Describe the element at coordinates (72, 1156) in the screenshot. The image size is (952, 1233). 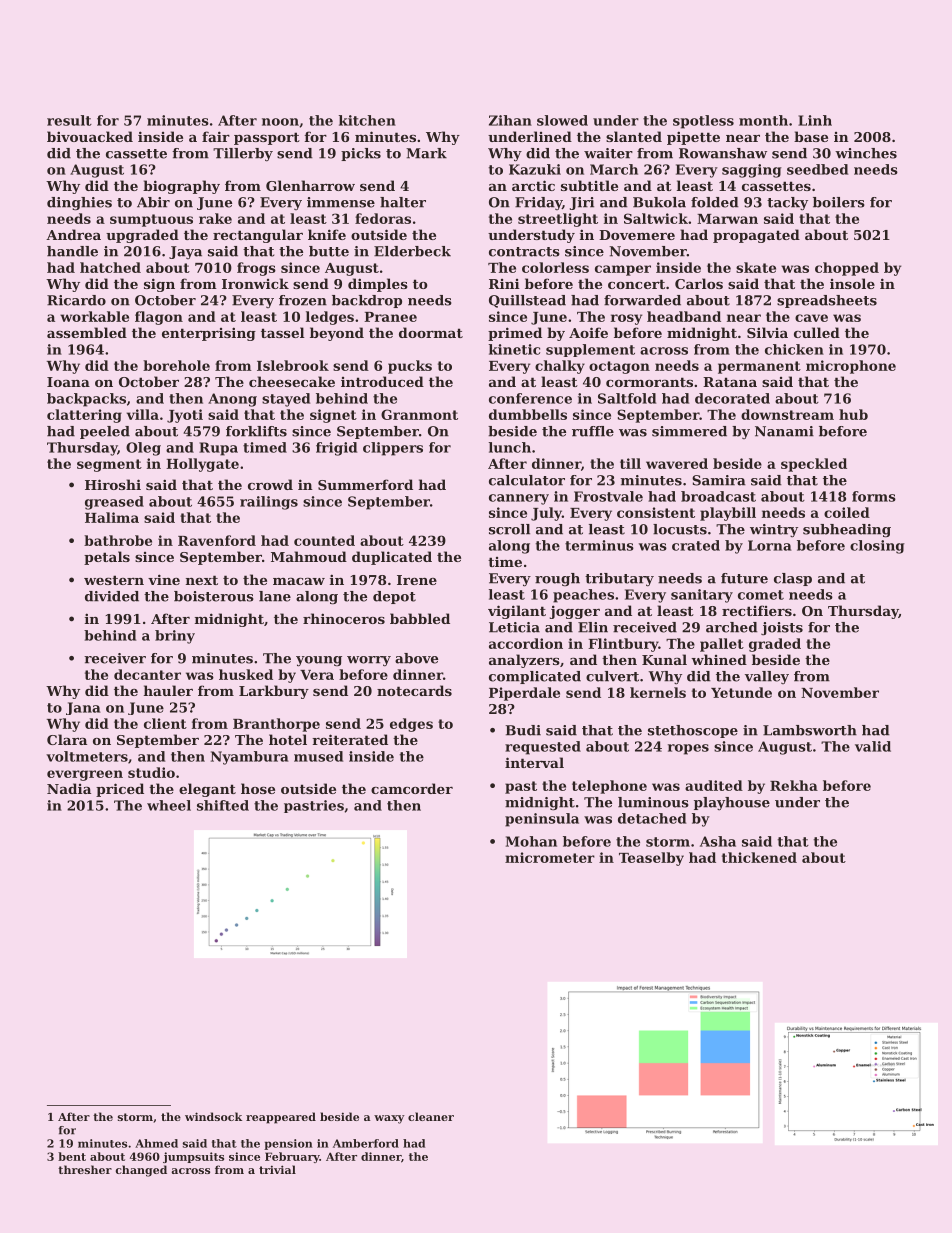
I see `bent` at that location.
